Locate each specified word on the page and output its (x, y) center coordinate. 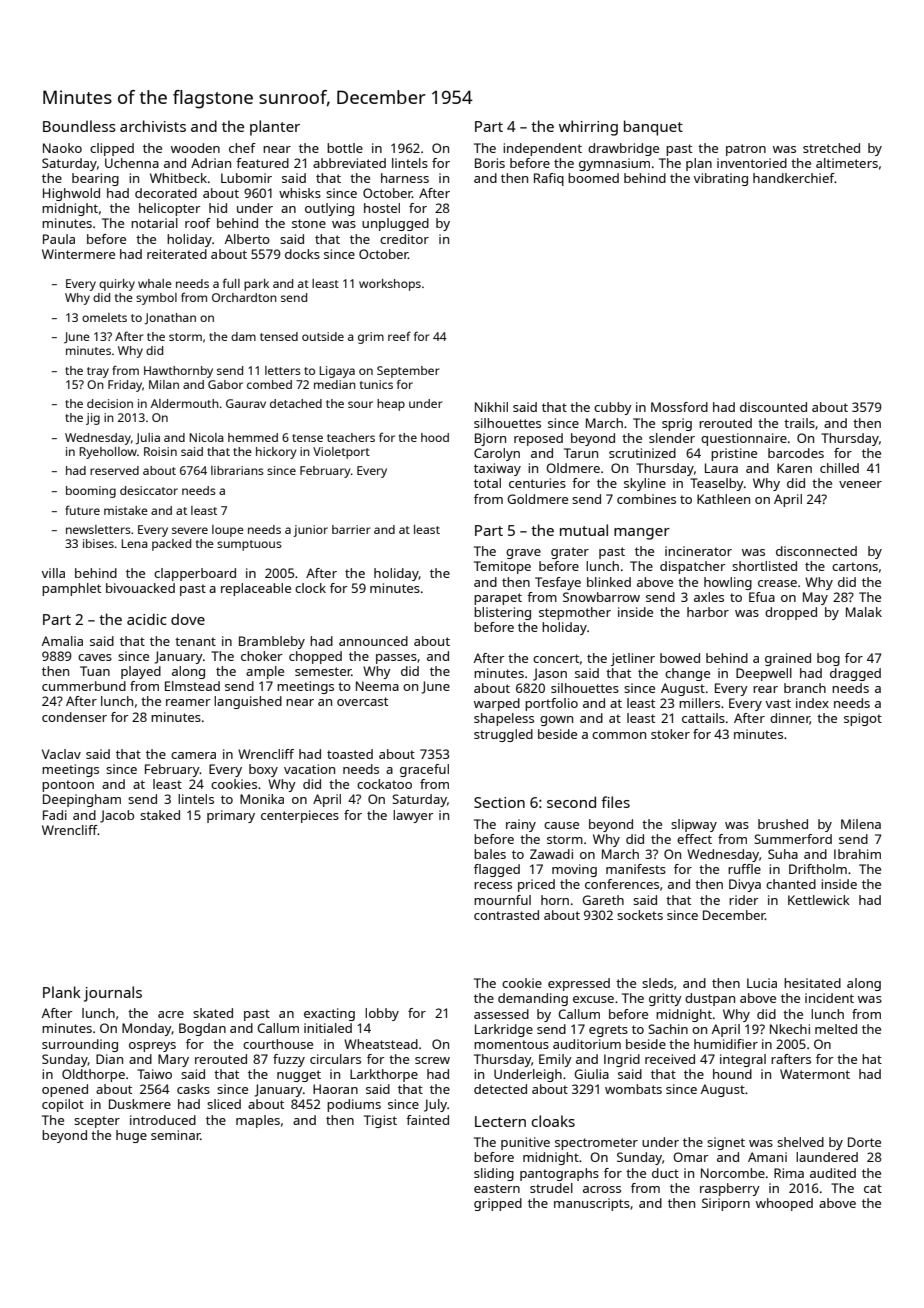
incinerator (698, 551)
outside (323, 336)
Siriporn (726, 1204)
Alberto (247, 239)
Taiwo (154, 1074)
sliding (494, 1174)
